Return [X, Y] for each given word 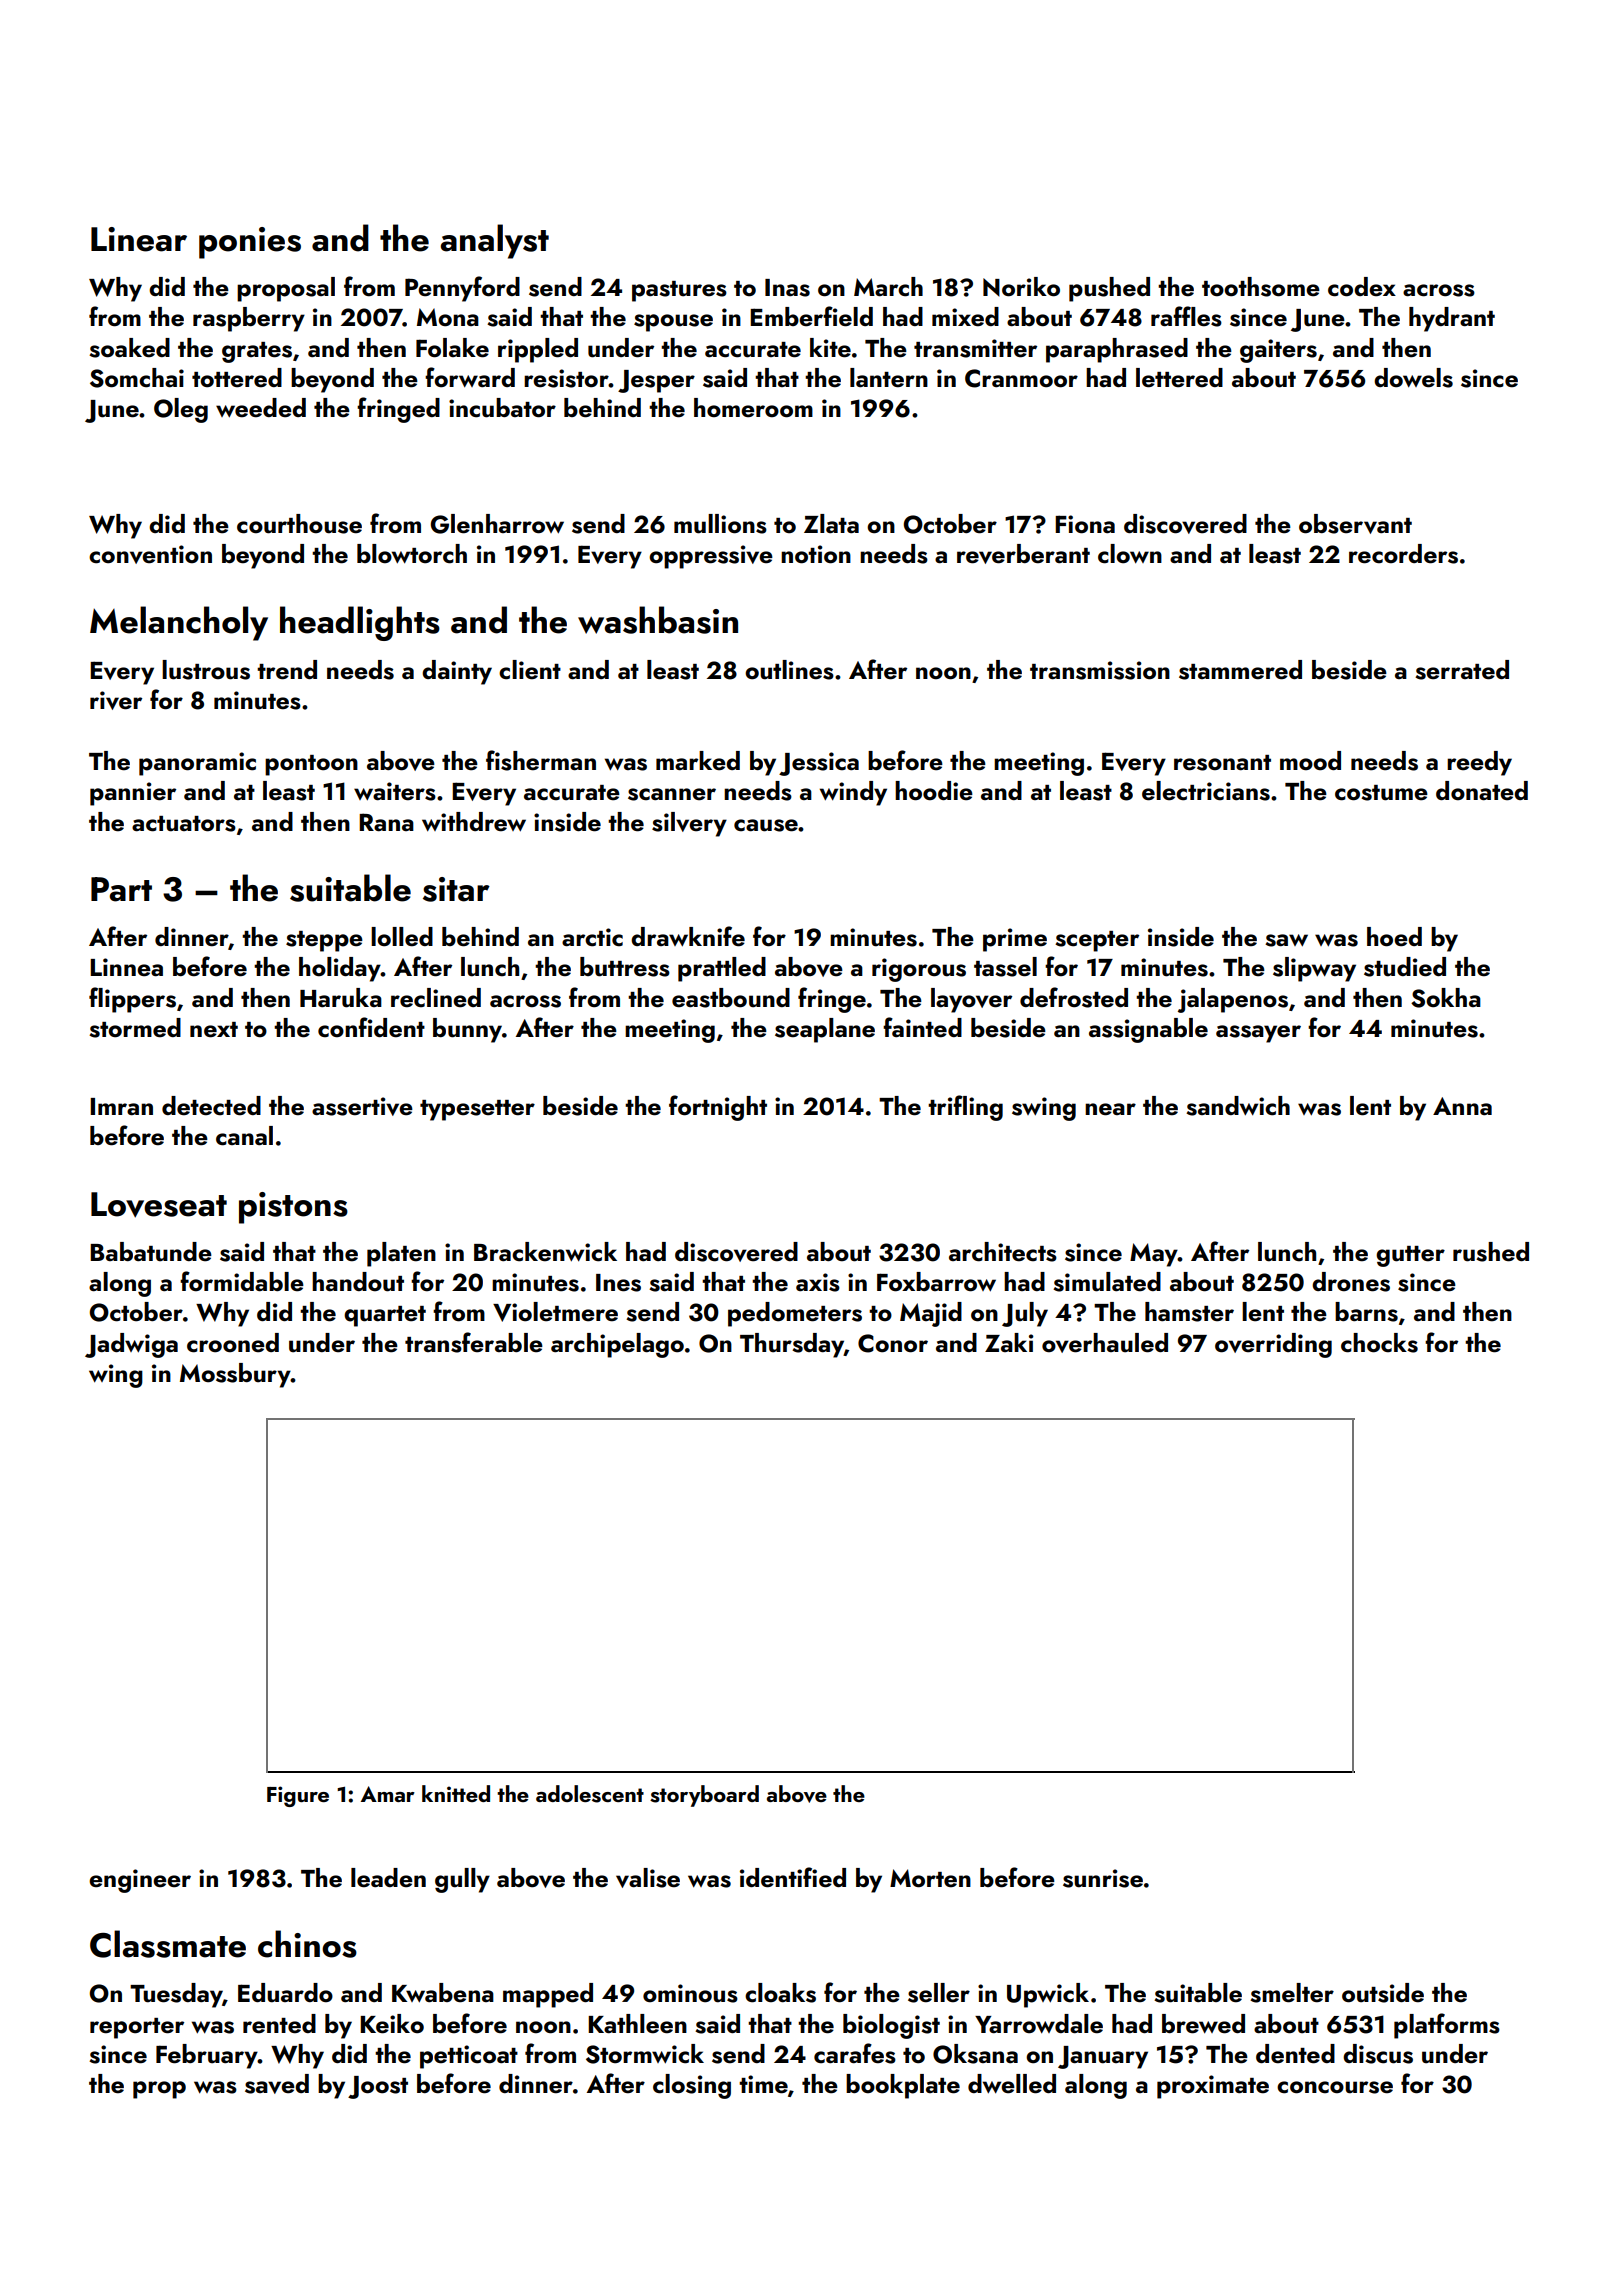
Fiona [1085, 524]
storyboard [704, 1796]
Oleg [181, 410]
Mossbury [235, 1375]
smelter [1292, 1993]
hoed [1394, 937]
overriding [1273, 1345]
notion [816, 554]
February [207, 2056]
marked [698, 761]
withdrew [474, 822]
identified [793, 1877]
